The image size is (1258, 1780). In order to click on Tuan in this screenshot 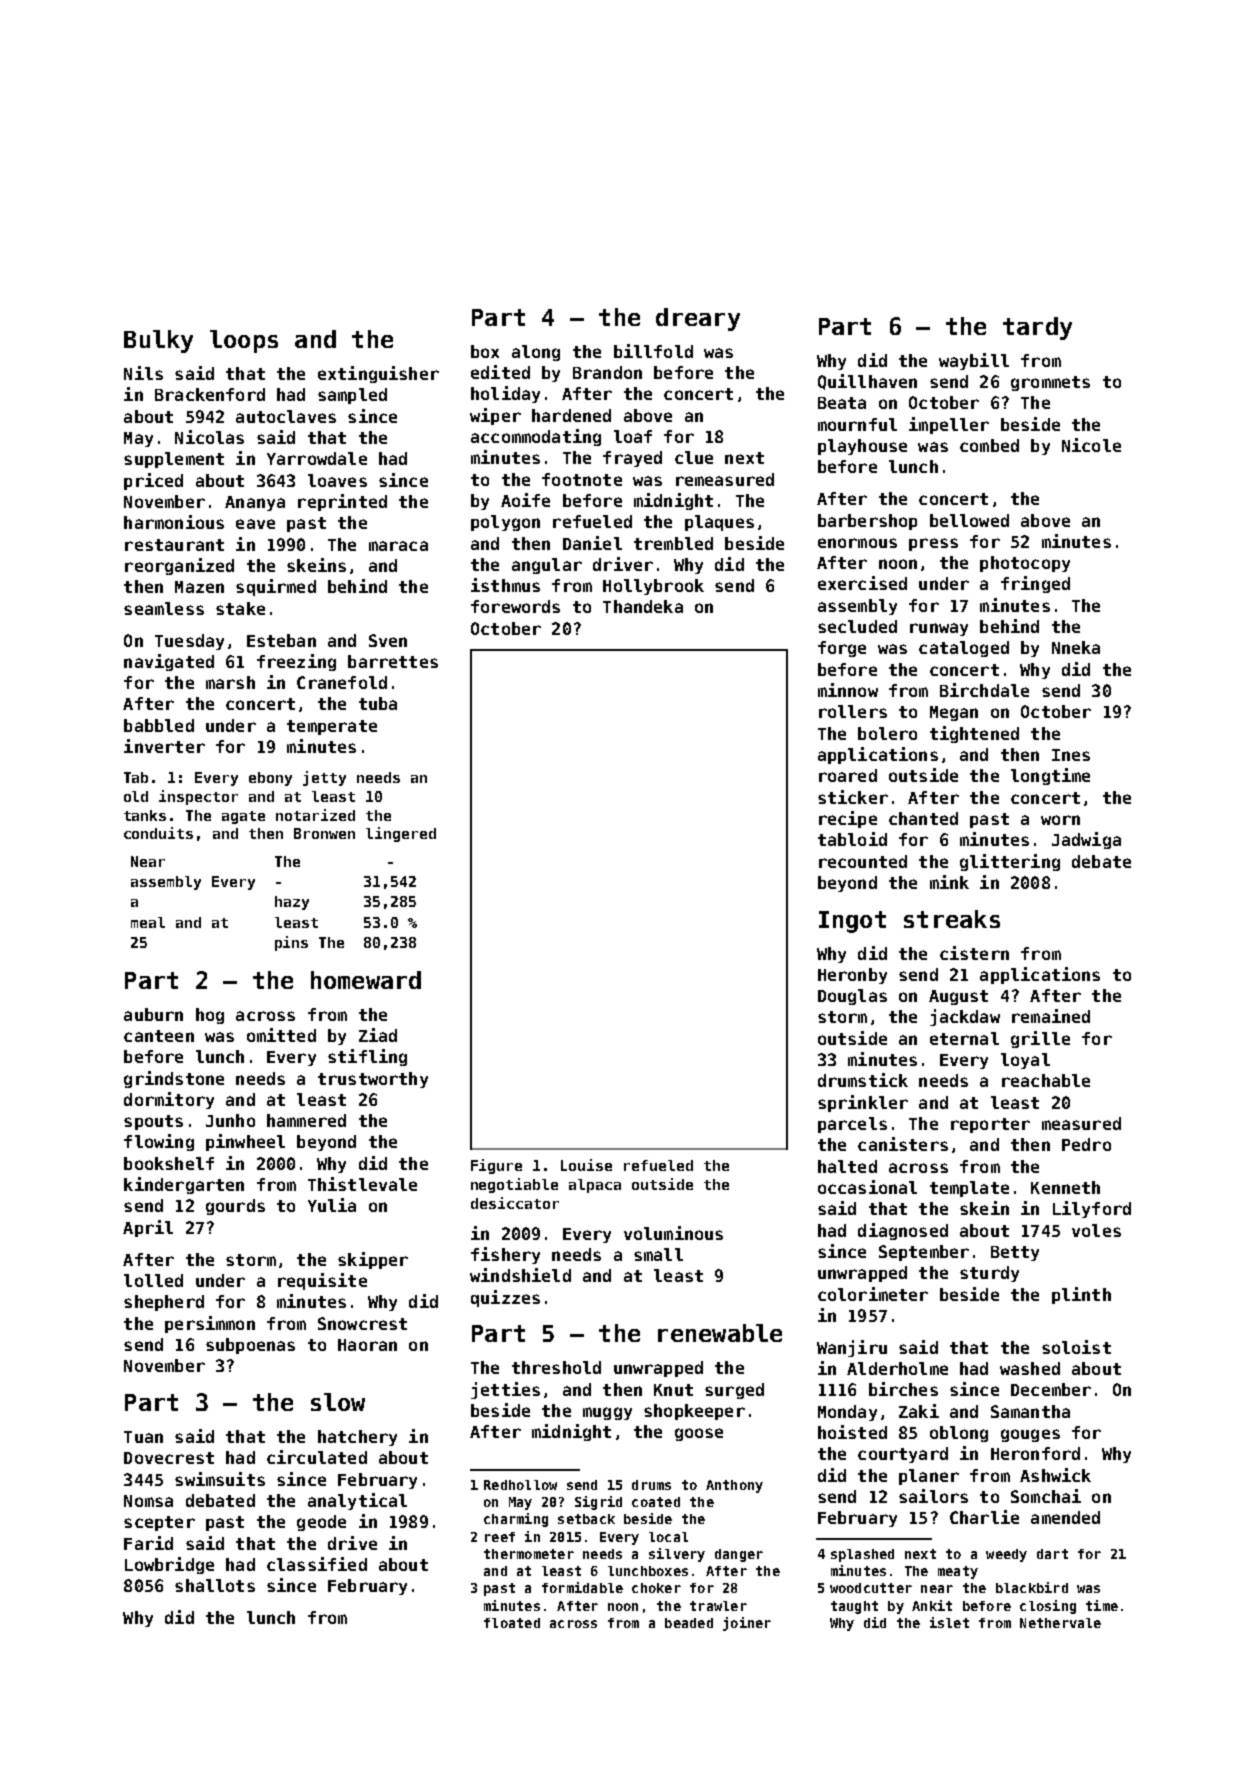, I will do `click(143, 1437)`.
